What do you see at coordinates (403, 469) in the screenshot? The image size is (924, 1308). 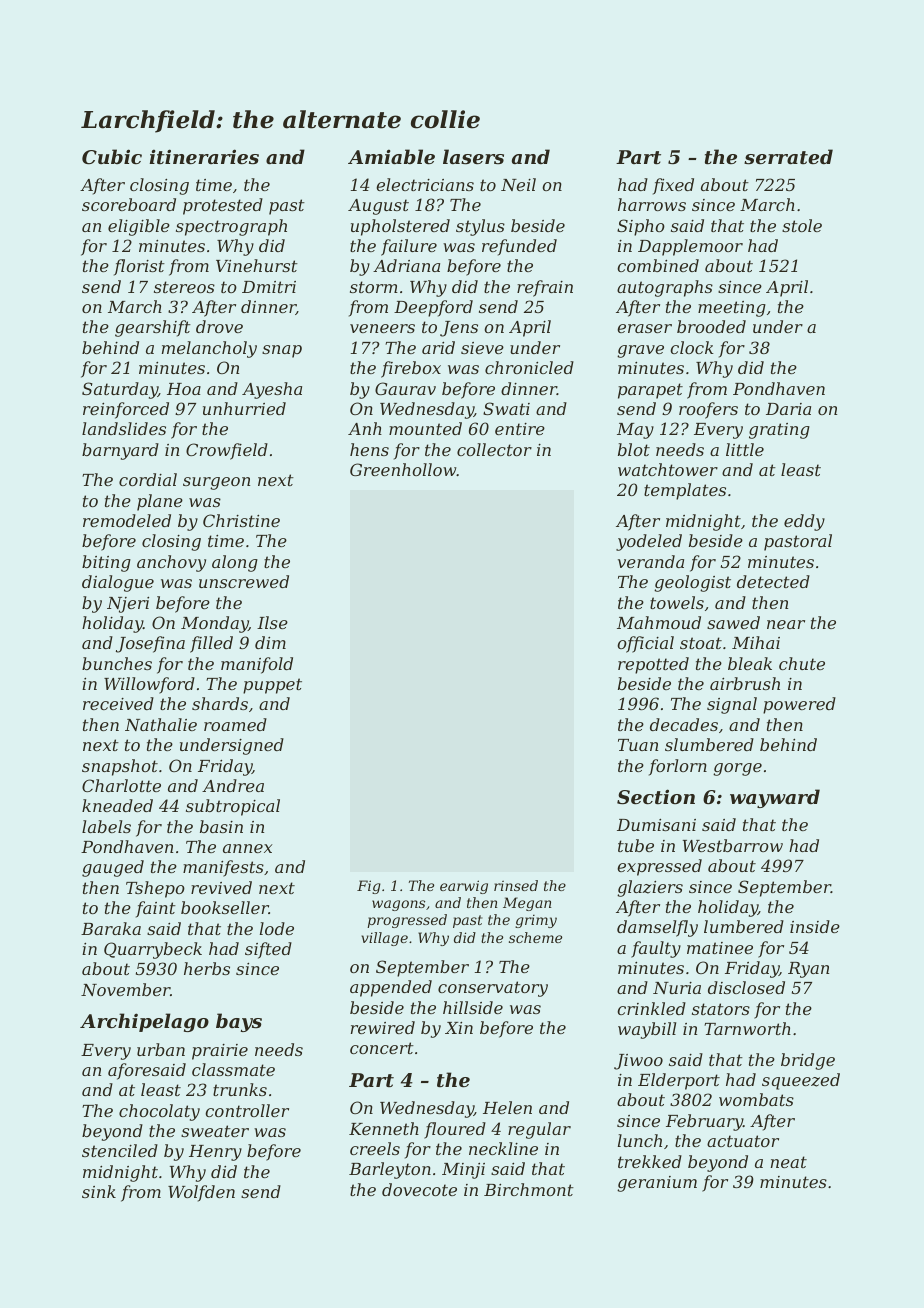 I see `Greenhollow` at bounding box center [403, 469].
